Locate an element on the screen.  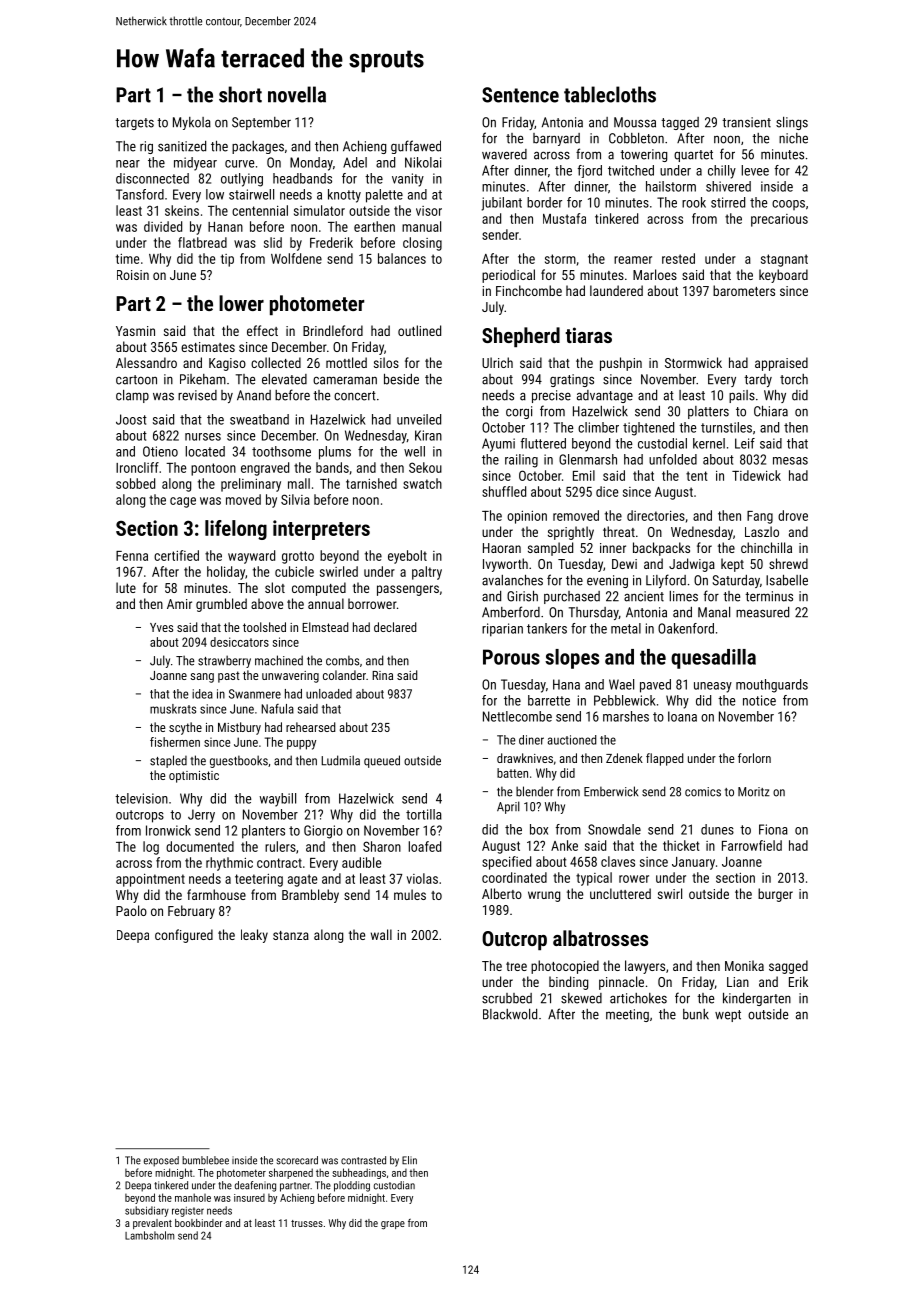
Nettlecombe is located at coordinates (517, 716).
